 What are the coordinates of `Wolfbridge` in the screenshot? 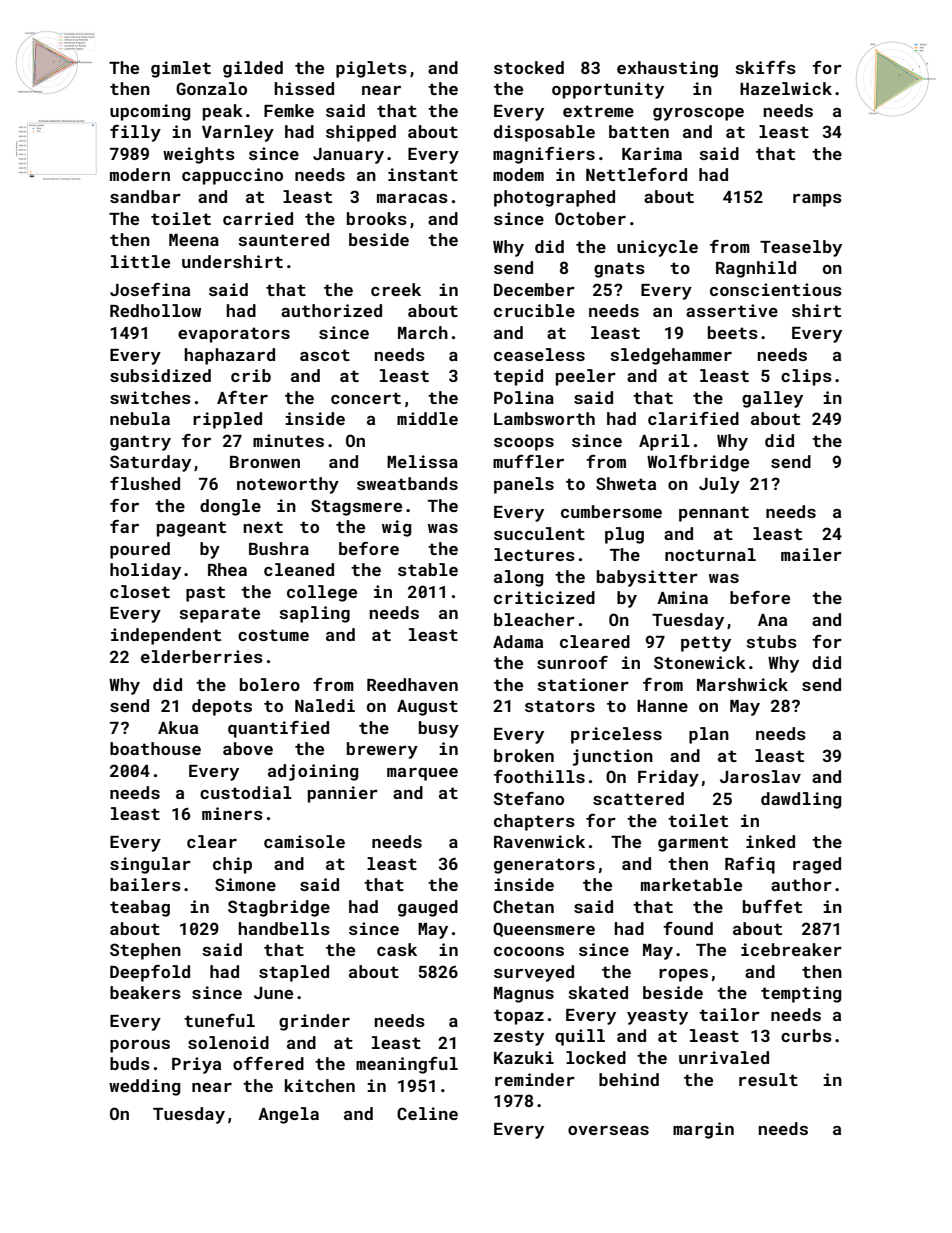 It's located at (698, 463).
